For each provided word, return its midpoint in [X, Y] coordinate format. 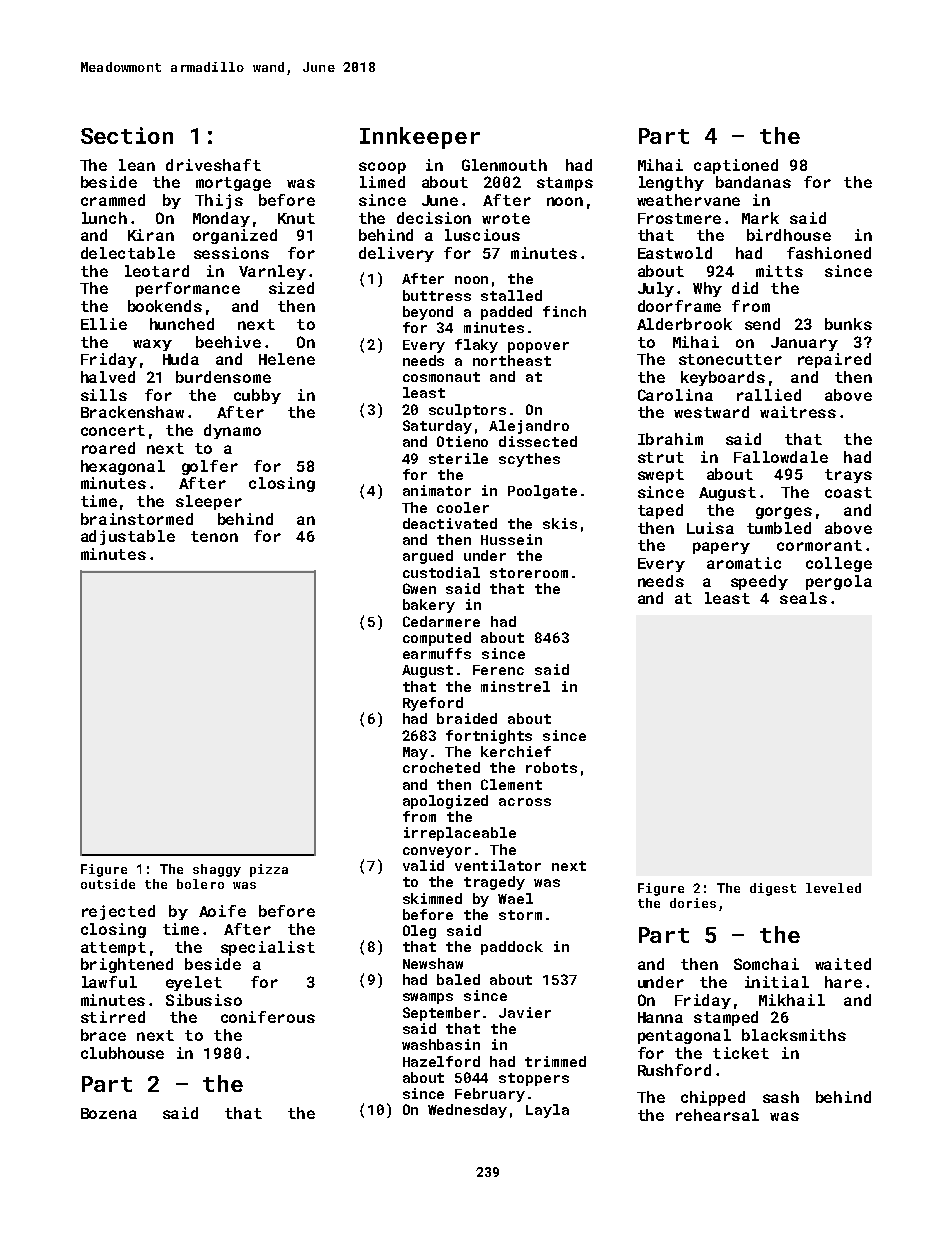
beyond [428, 313]
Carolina [675, 395]
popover [538, 347]
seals [803, 598]
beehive [228, 342]
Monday [221, 219]
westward [711, 412]
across [525, 802]
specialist [268, 948]
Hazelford [441, 1061]
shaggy [217, 870]
